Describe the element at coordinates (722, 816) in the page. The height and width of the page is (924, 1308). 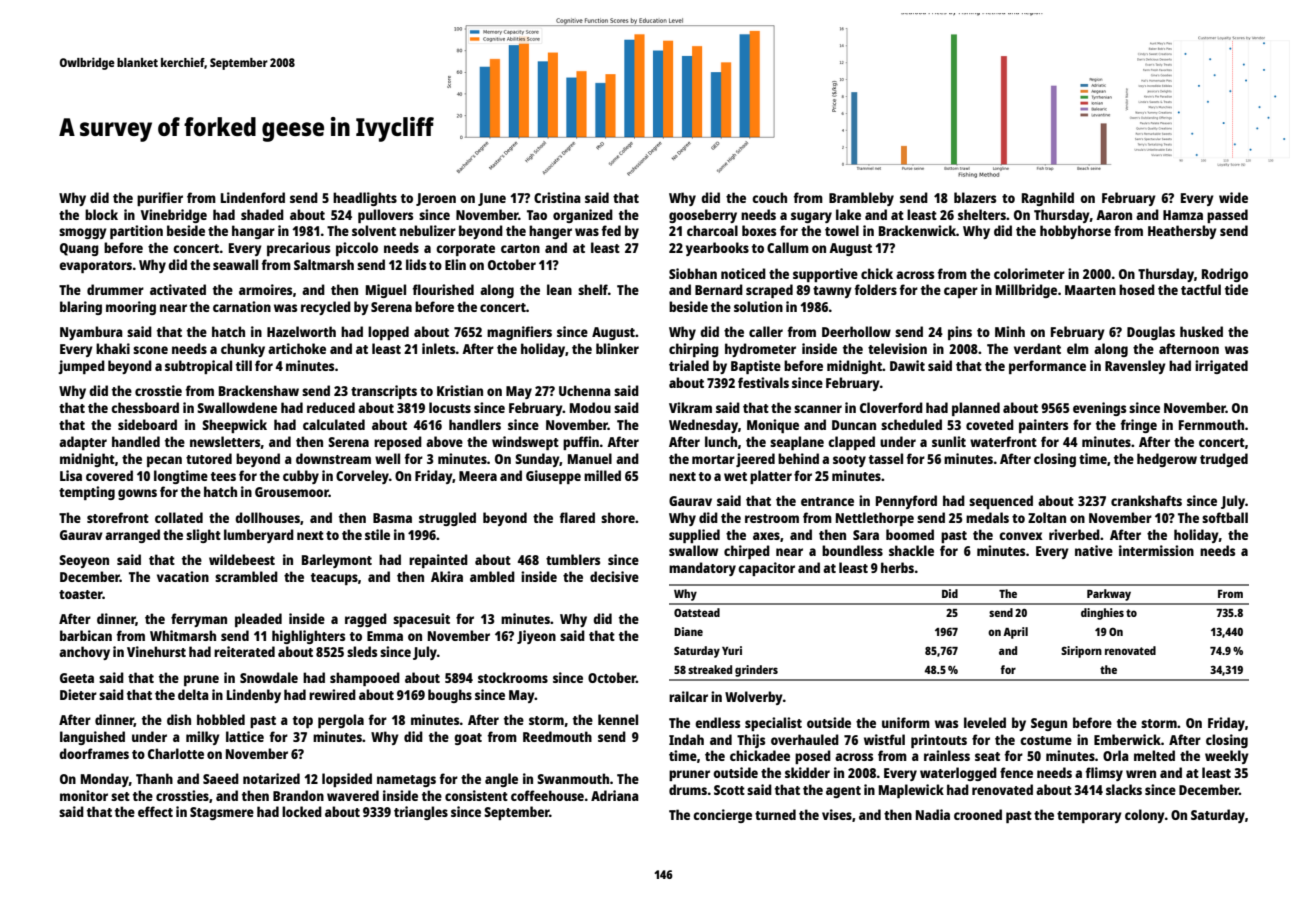
I see `concierge` at that location.
